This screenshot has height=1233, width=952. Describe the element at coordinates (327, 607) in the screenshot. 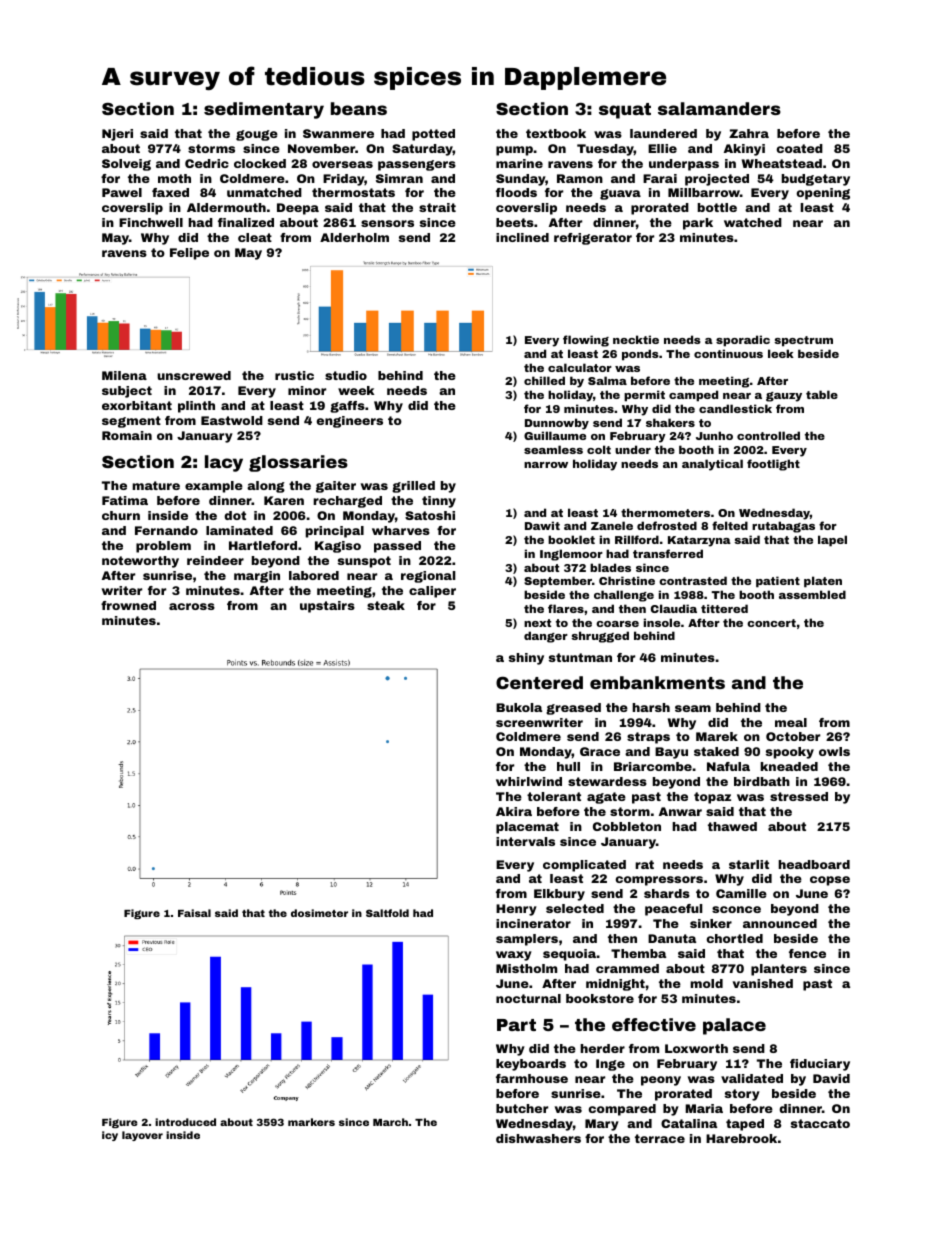

I see `upstairs` at that location.
